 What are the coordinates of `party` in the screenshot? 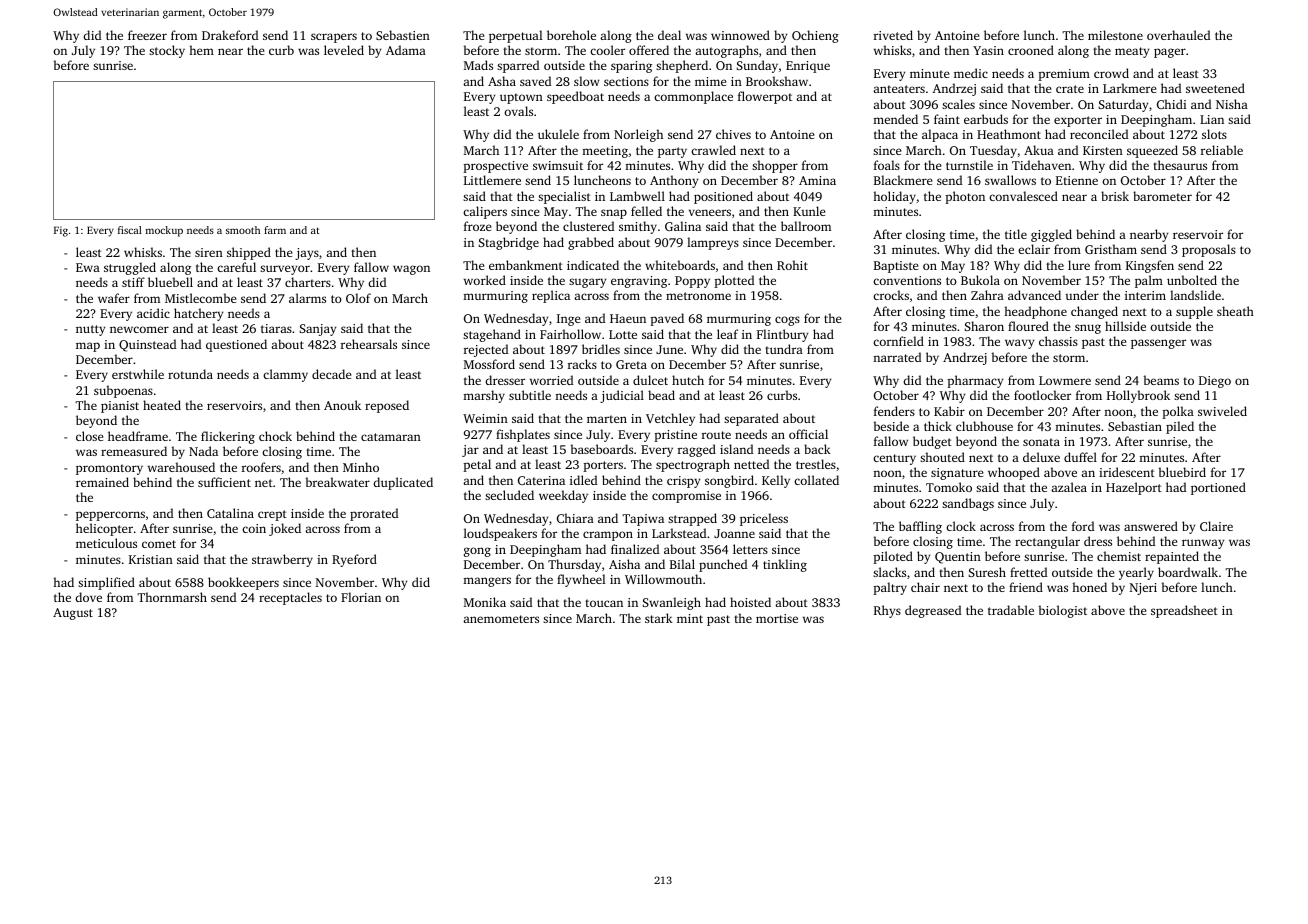 It's located at (672, 152).
